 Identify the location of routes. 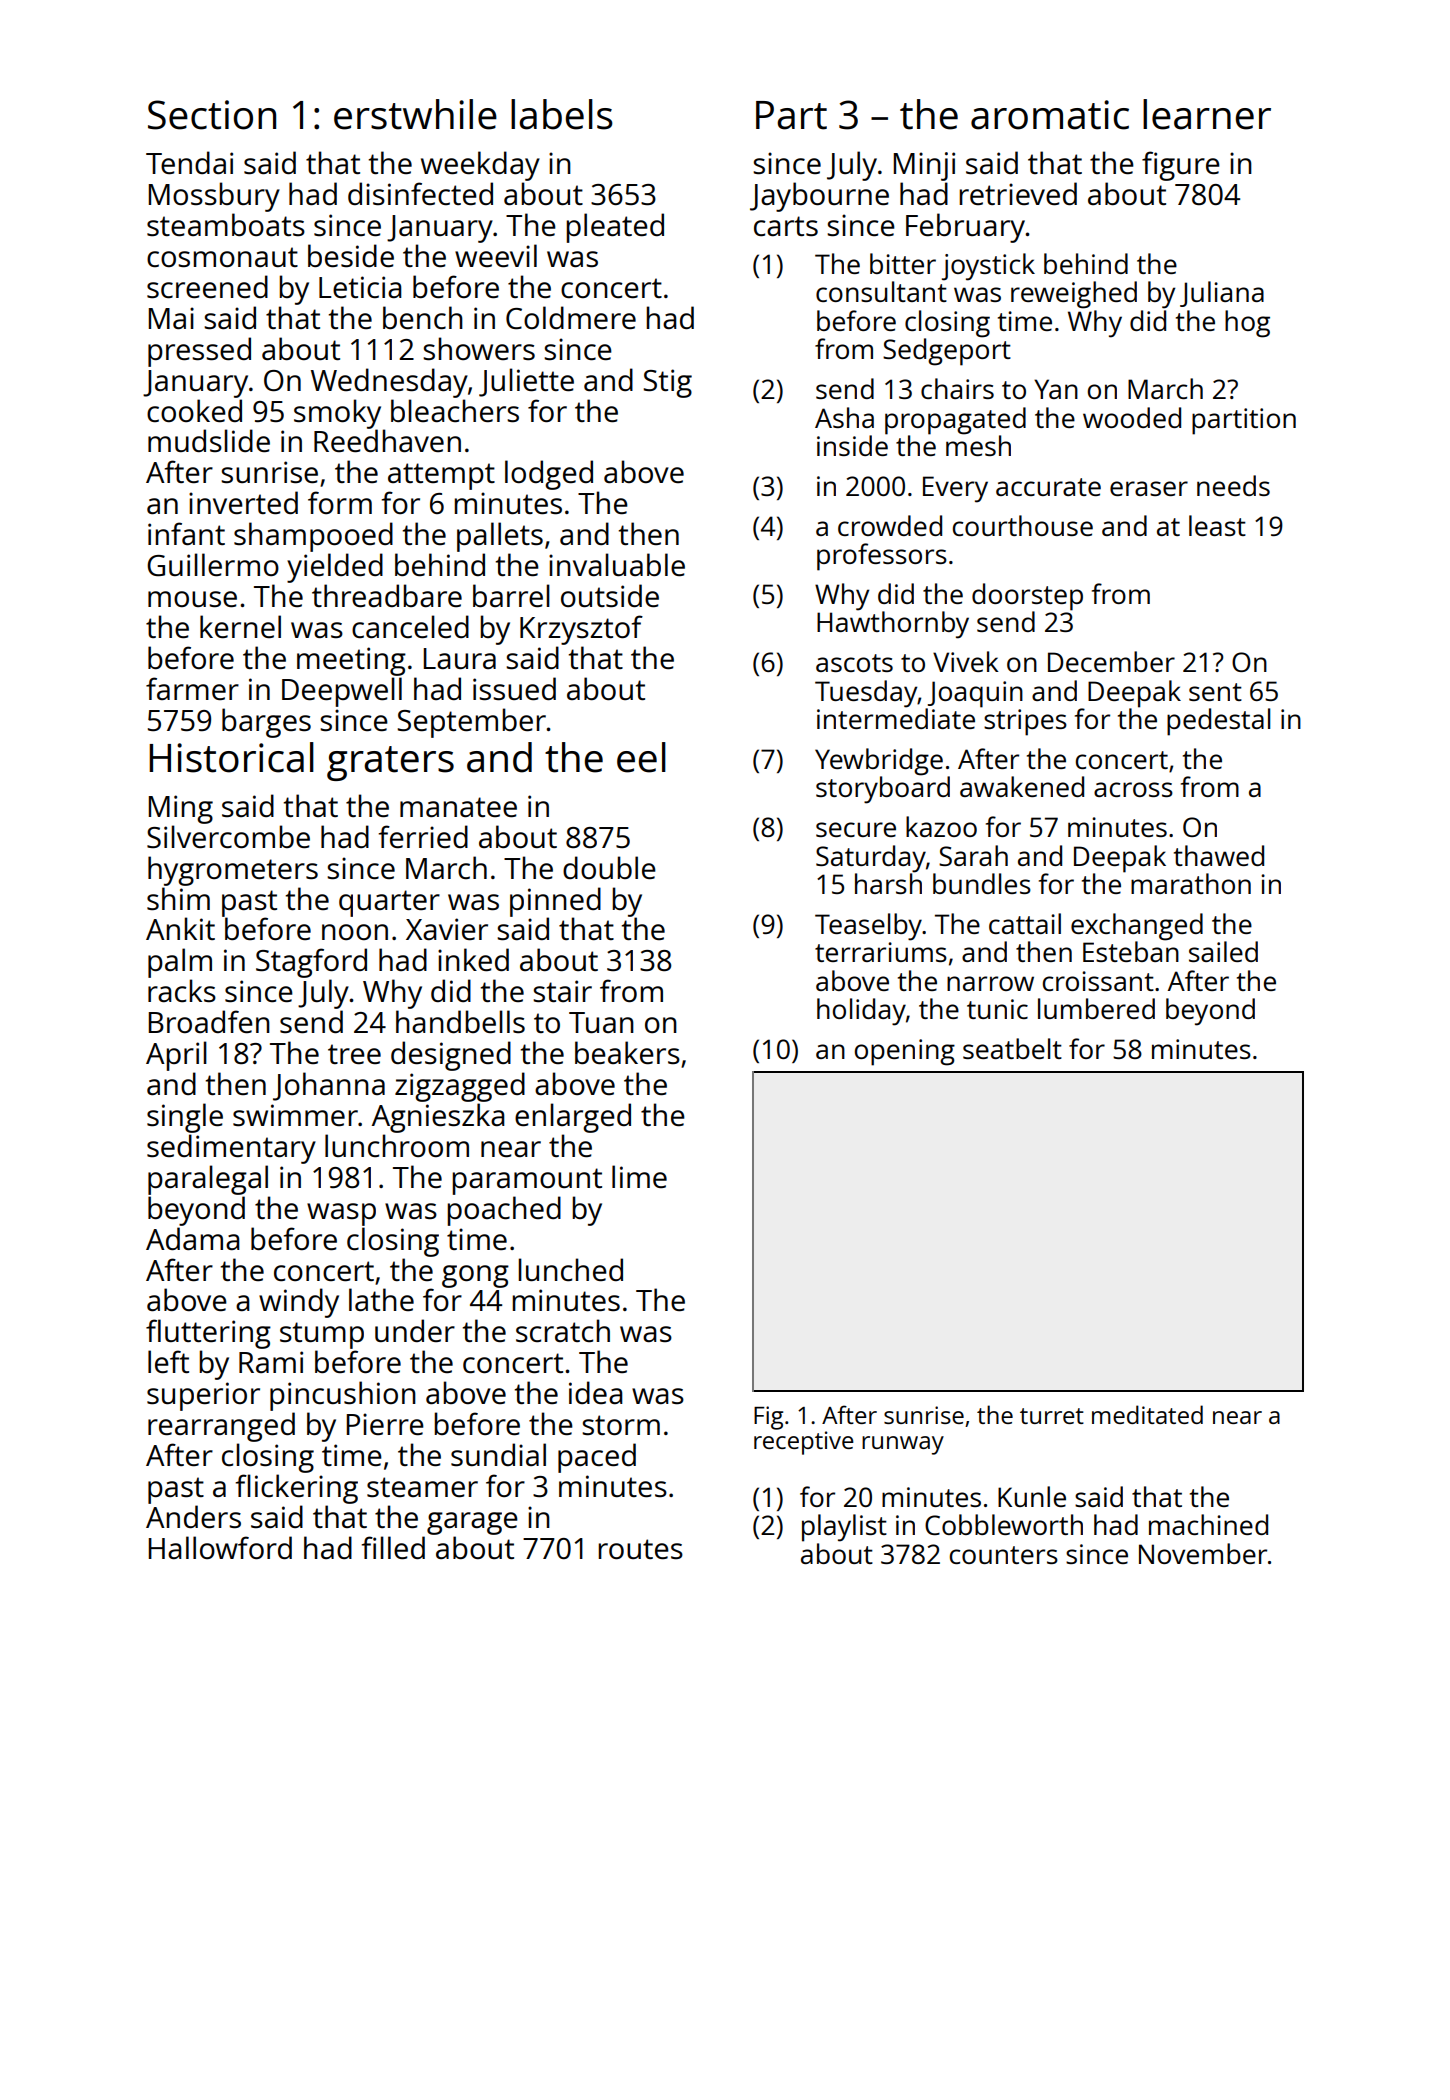
(640, 1549).
